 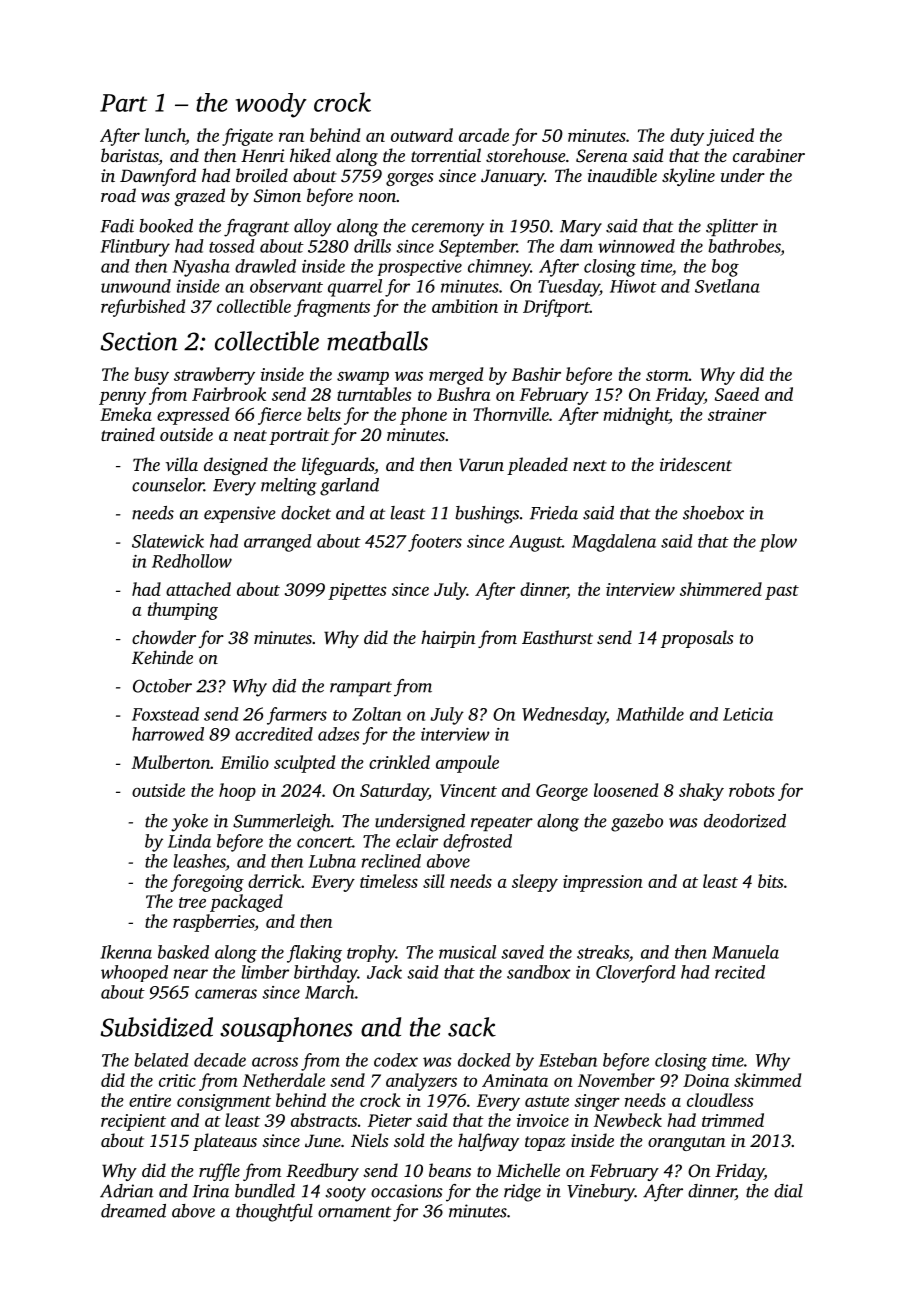 What do you see at coordinates (133, 1211) in the document?
I see `dreamed` at bounding box center [133, 1211].
